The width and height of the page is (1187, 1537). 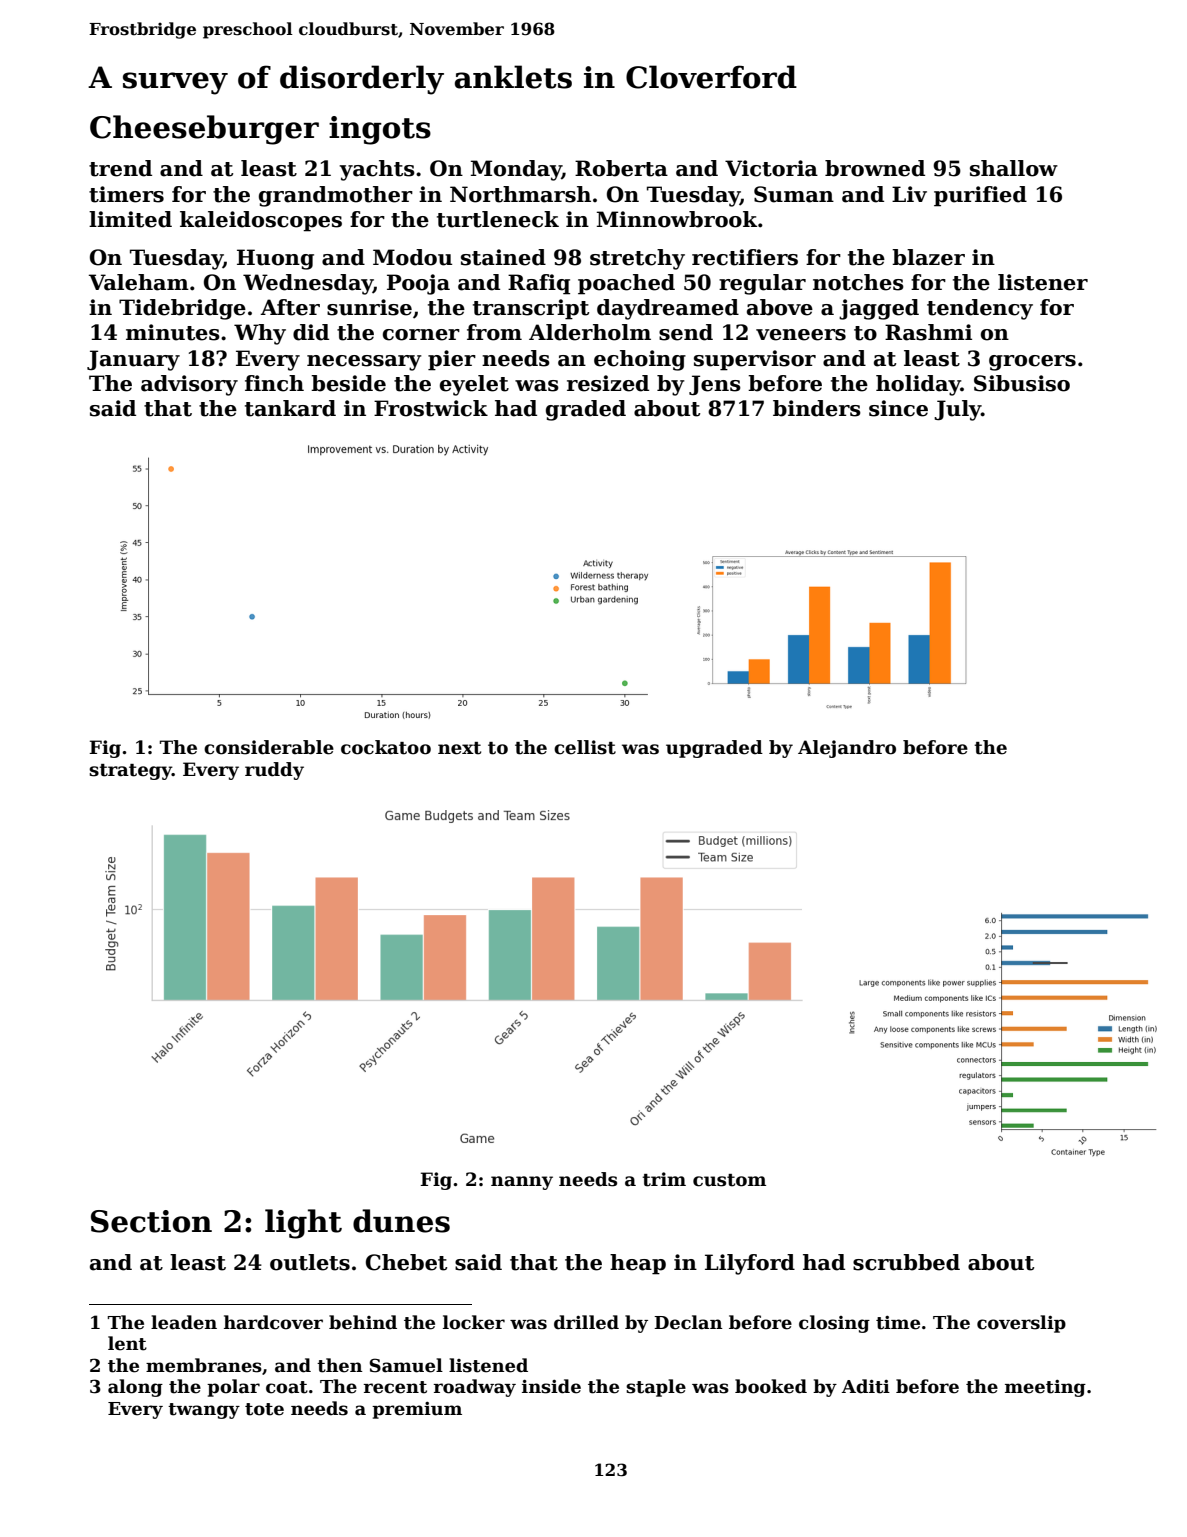 I want to click on Section, so click(x=151, y=1221).
